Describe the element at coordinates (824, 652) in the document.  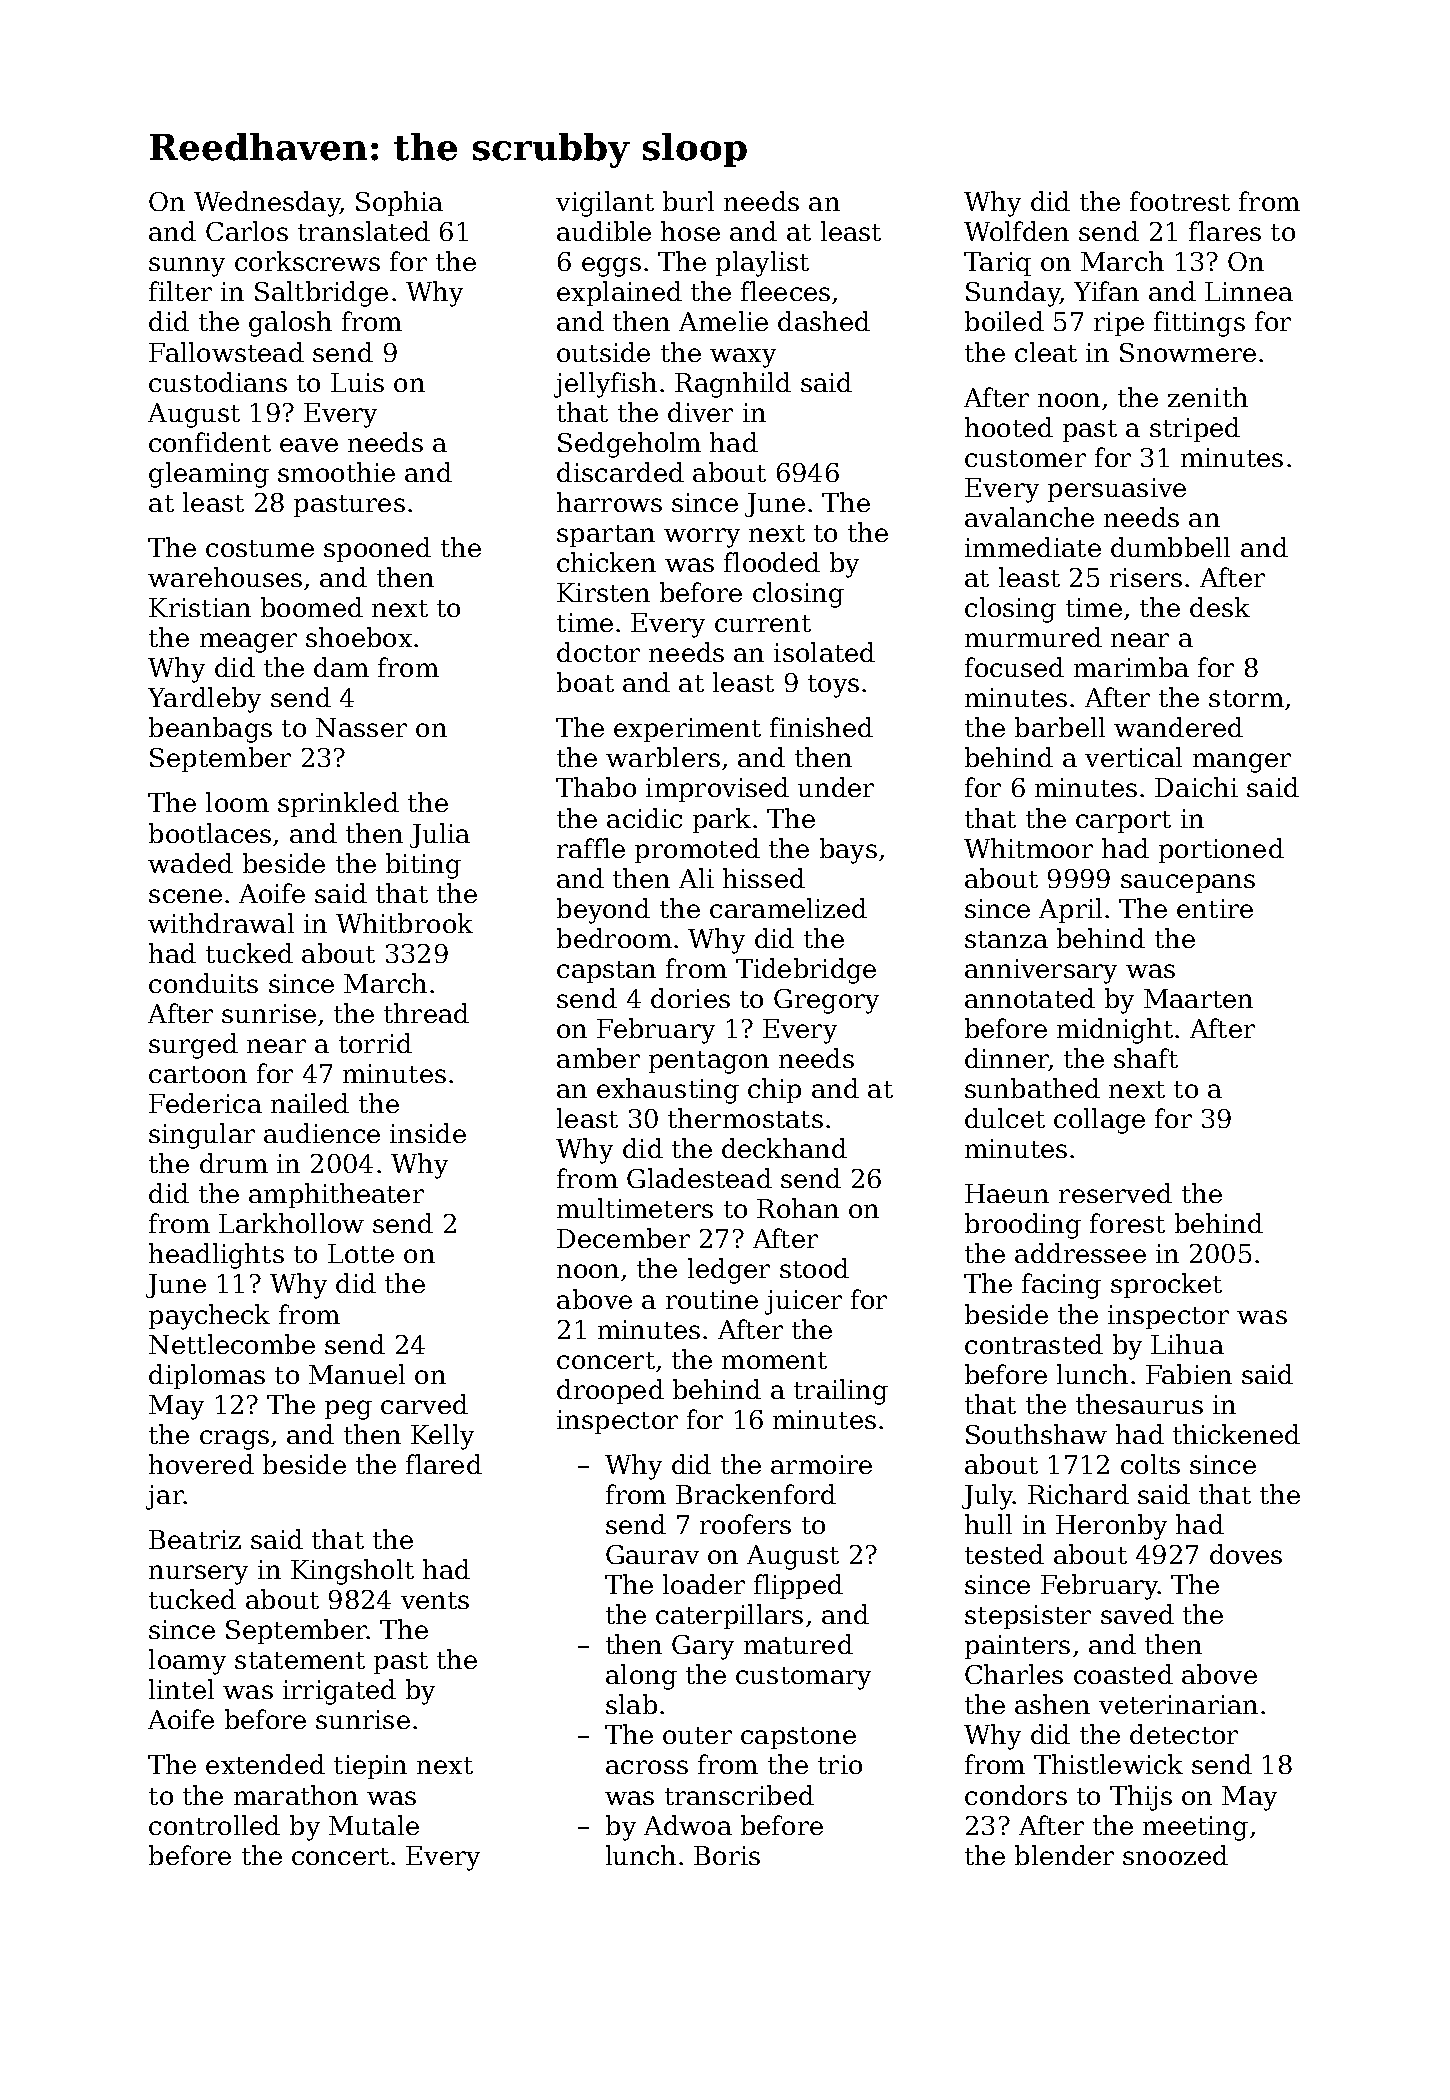
I see `isolated` at that location.
